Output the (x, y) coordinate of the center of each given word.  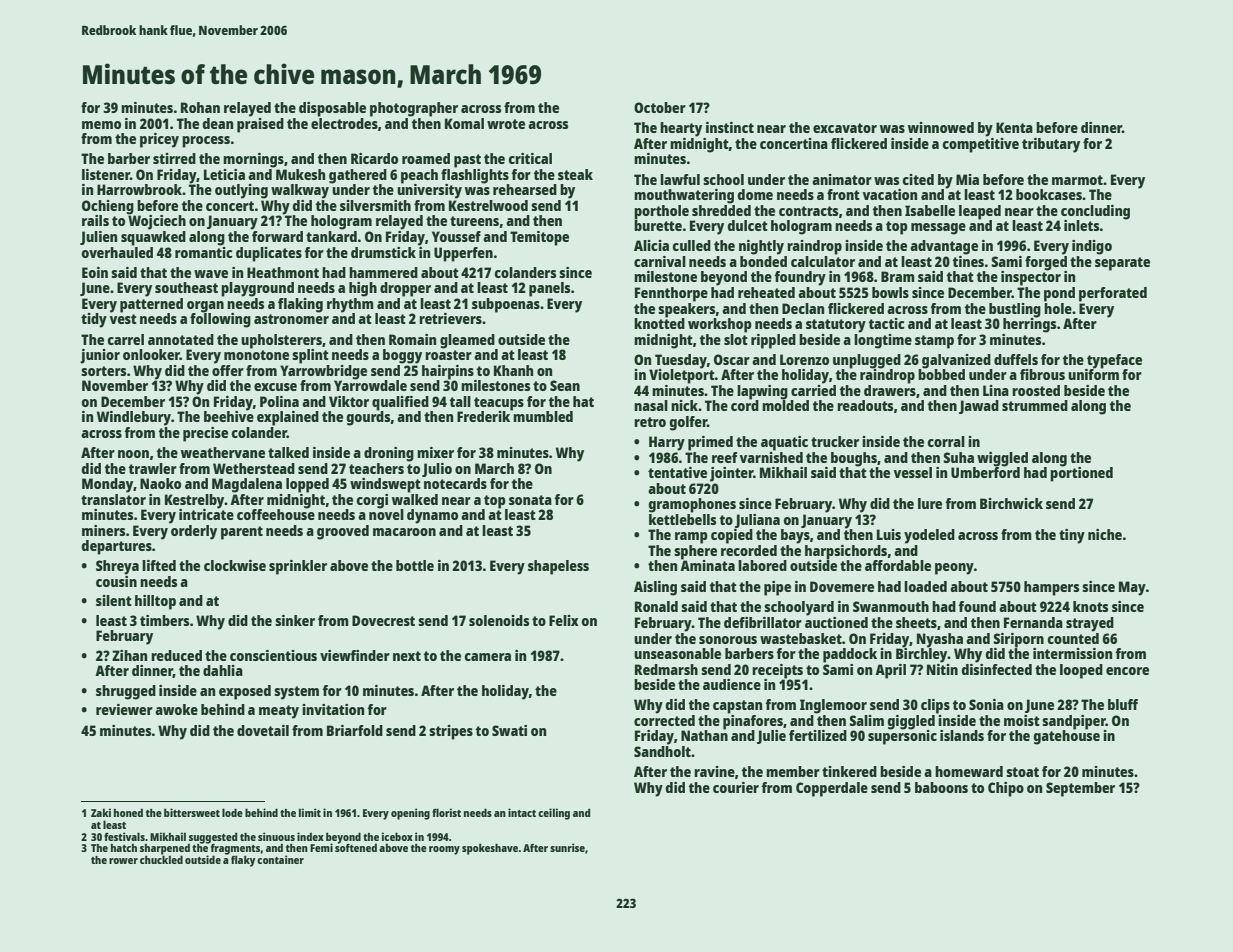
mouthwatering (684, 196)
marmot (1077, 180)
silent (114, 600)
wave (211, 274)
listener (106, 174)
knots (1090, 606)
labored (762, 565)
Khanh (513, 370)
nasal (651, 405)
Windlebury (134, 418)
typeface (1114, 361)
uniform (1093, 374)
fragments (235, 849)
